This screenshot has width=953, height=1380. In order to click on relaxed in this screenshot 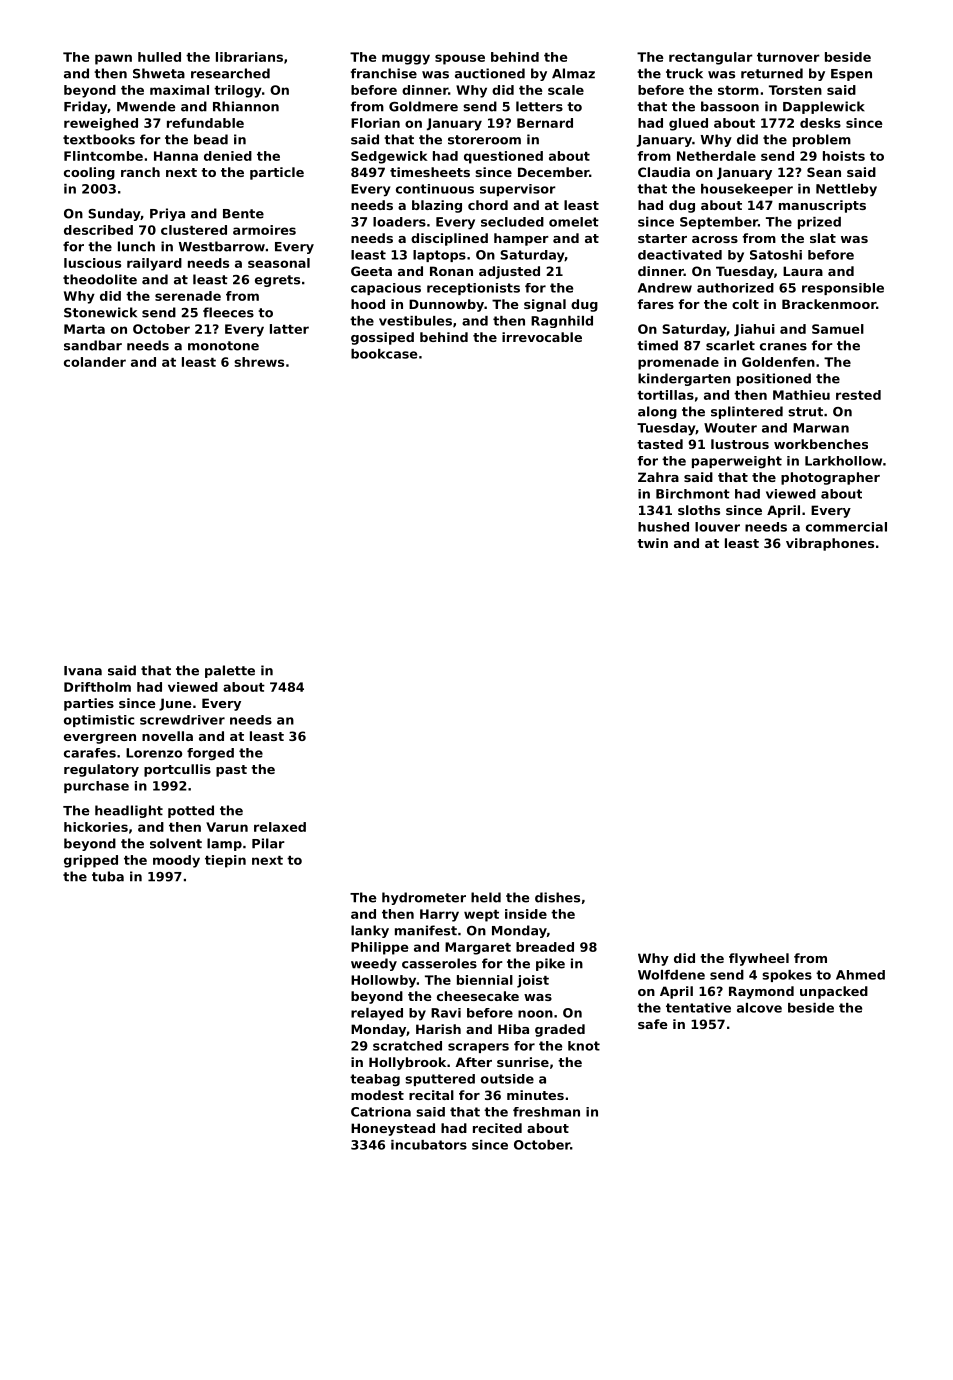, I will do `click(280, 827)`.
